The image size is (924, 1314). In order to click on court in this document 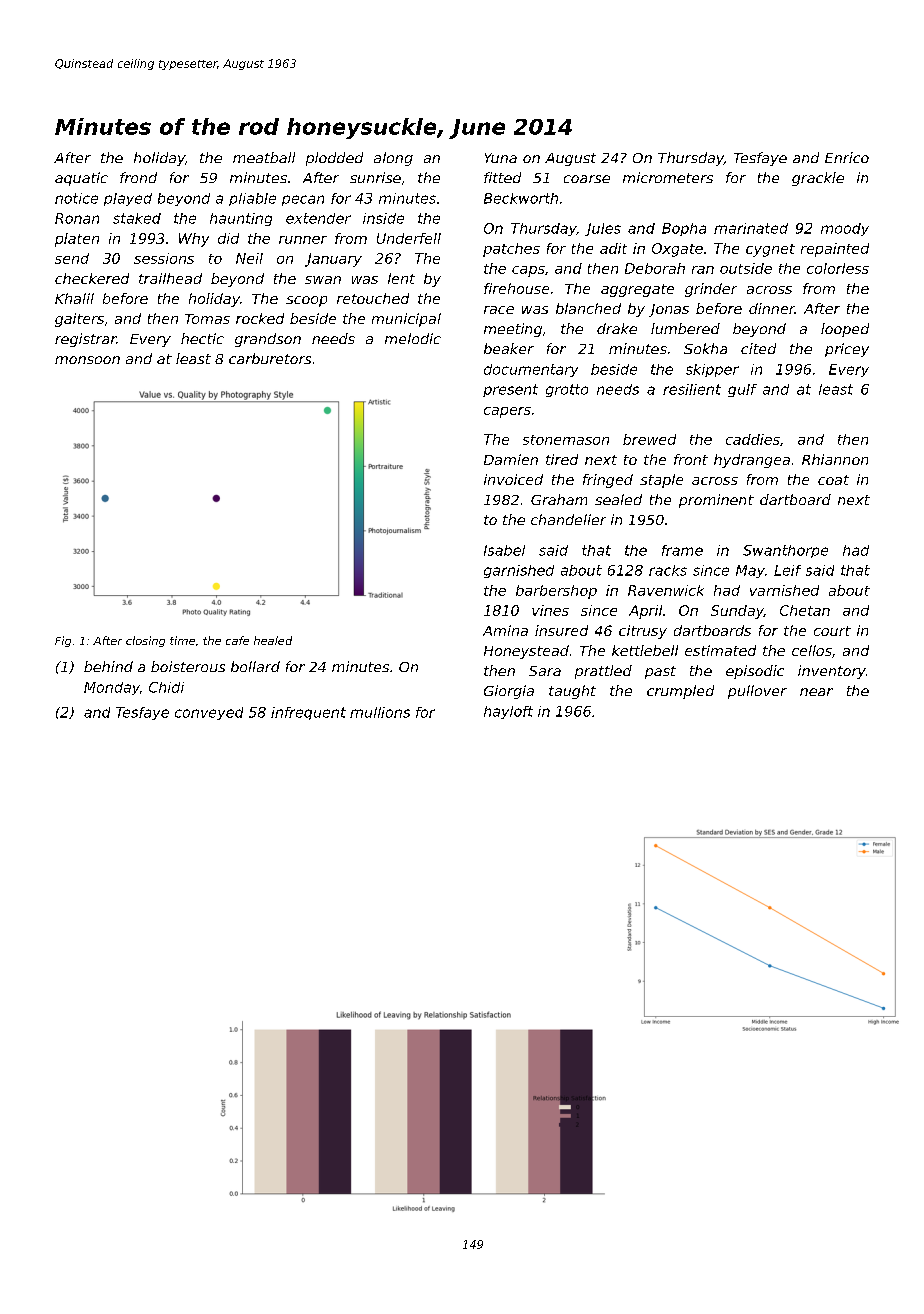, I will do `click(832, 631)`.
